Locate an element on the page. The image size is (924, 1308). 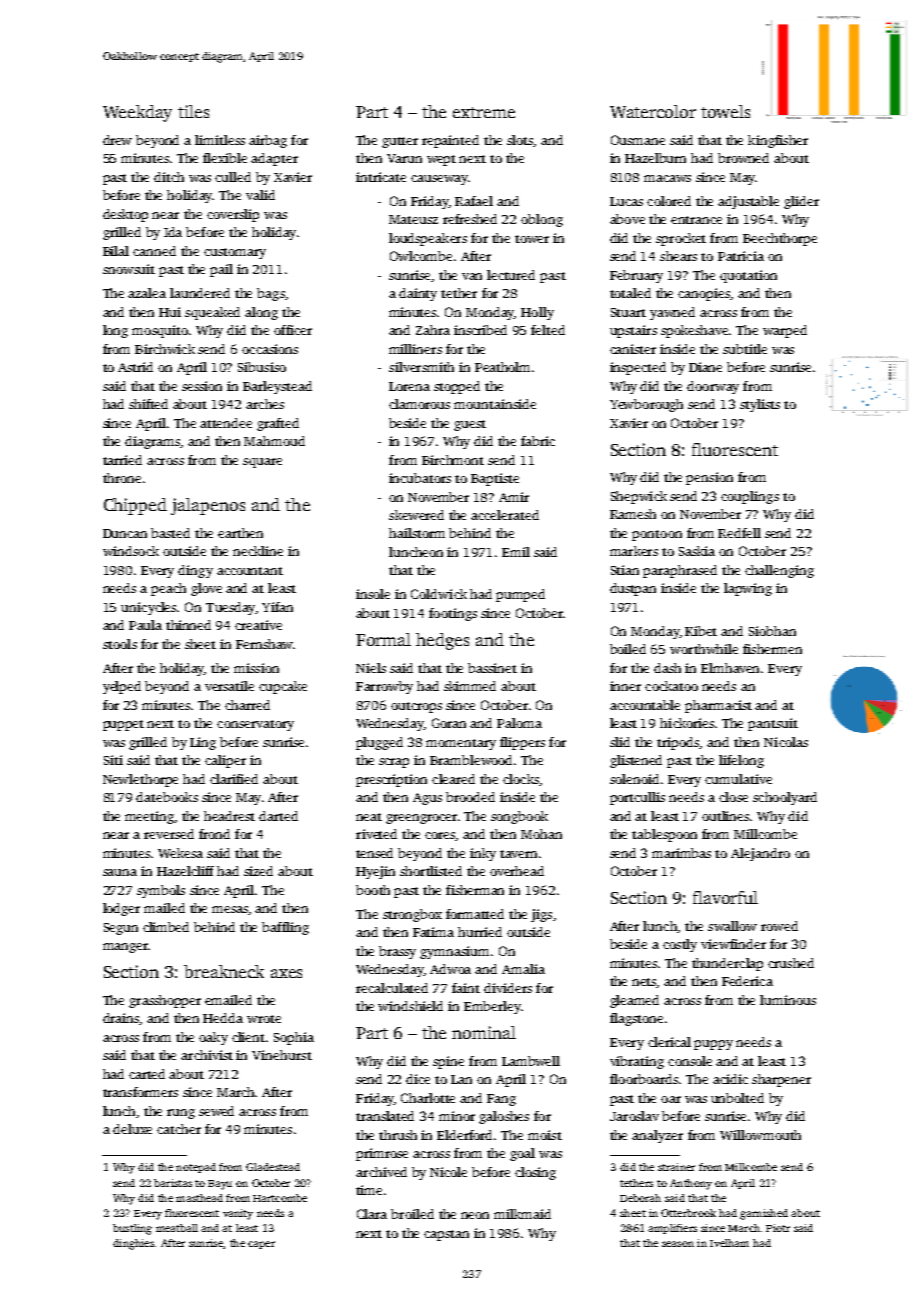
recalculated is located at coordinates (392, 988).
